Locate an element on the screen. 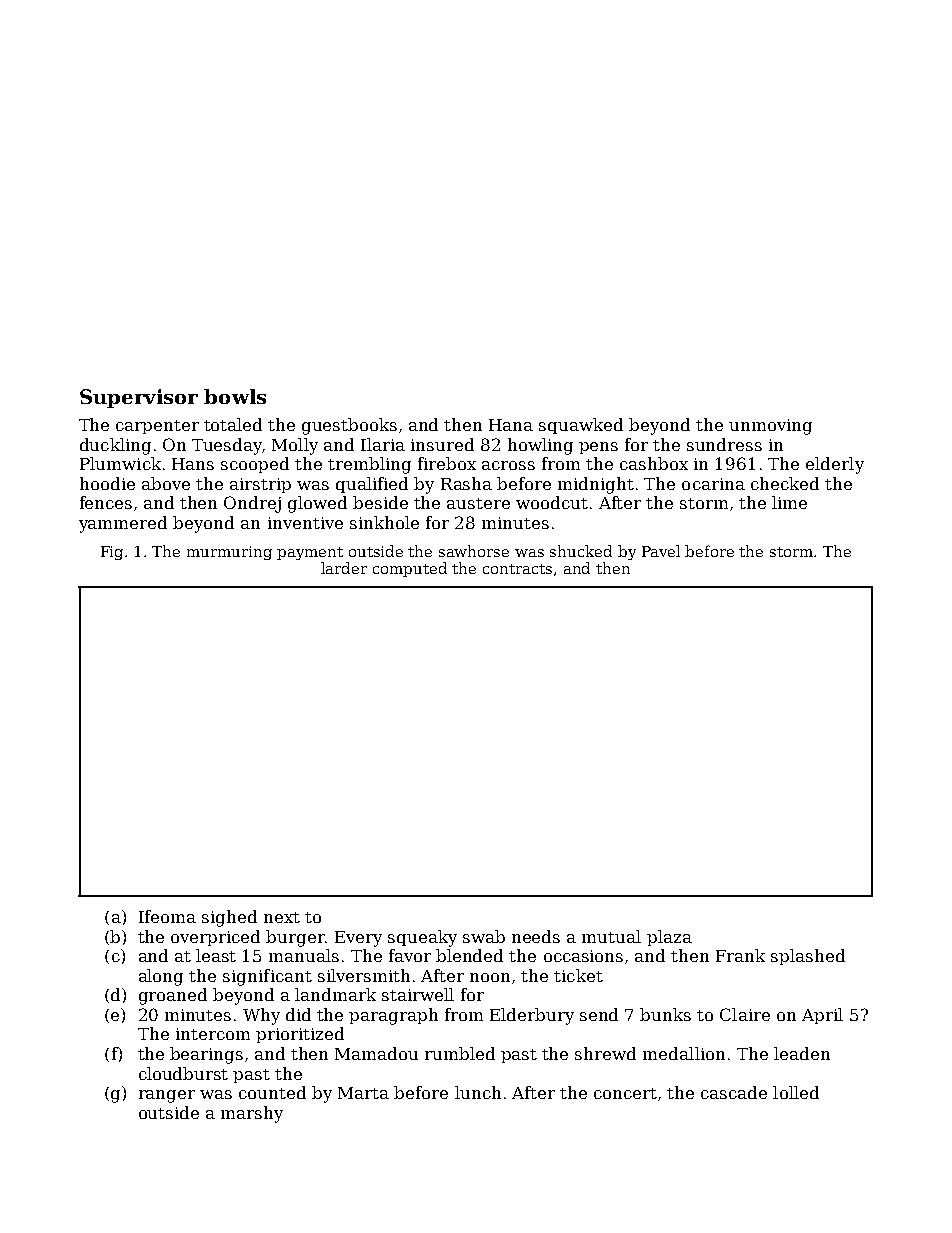 This screenshot has width=952, height=1233. contracts is located at coordinates (517, 569).
